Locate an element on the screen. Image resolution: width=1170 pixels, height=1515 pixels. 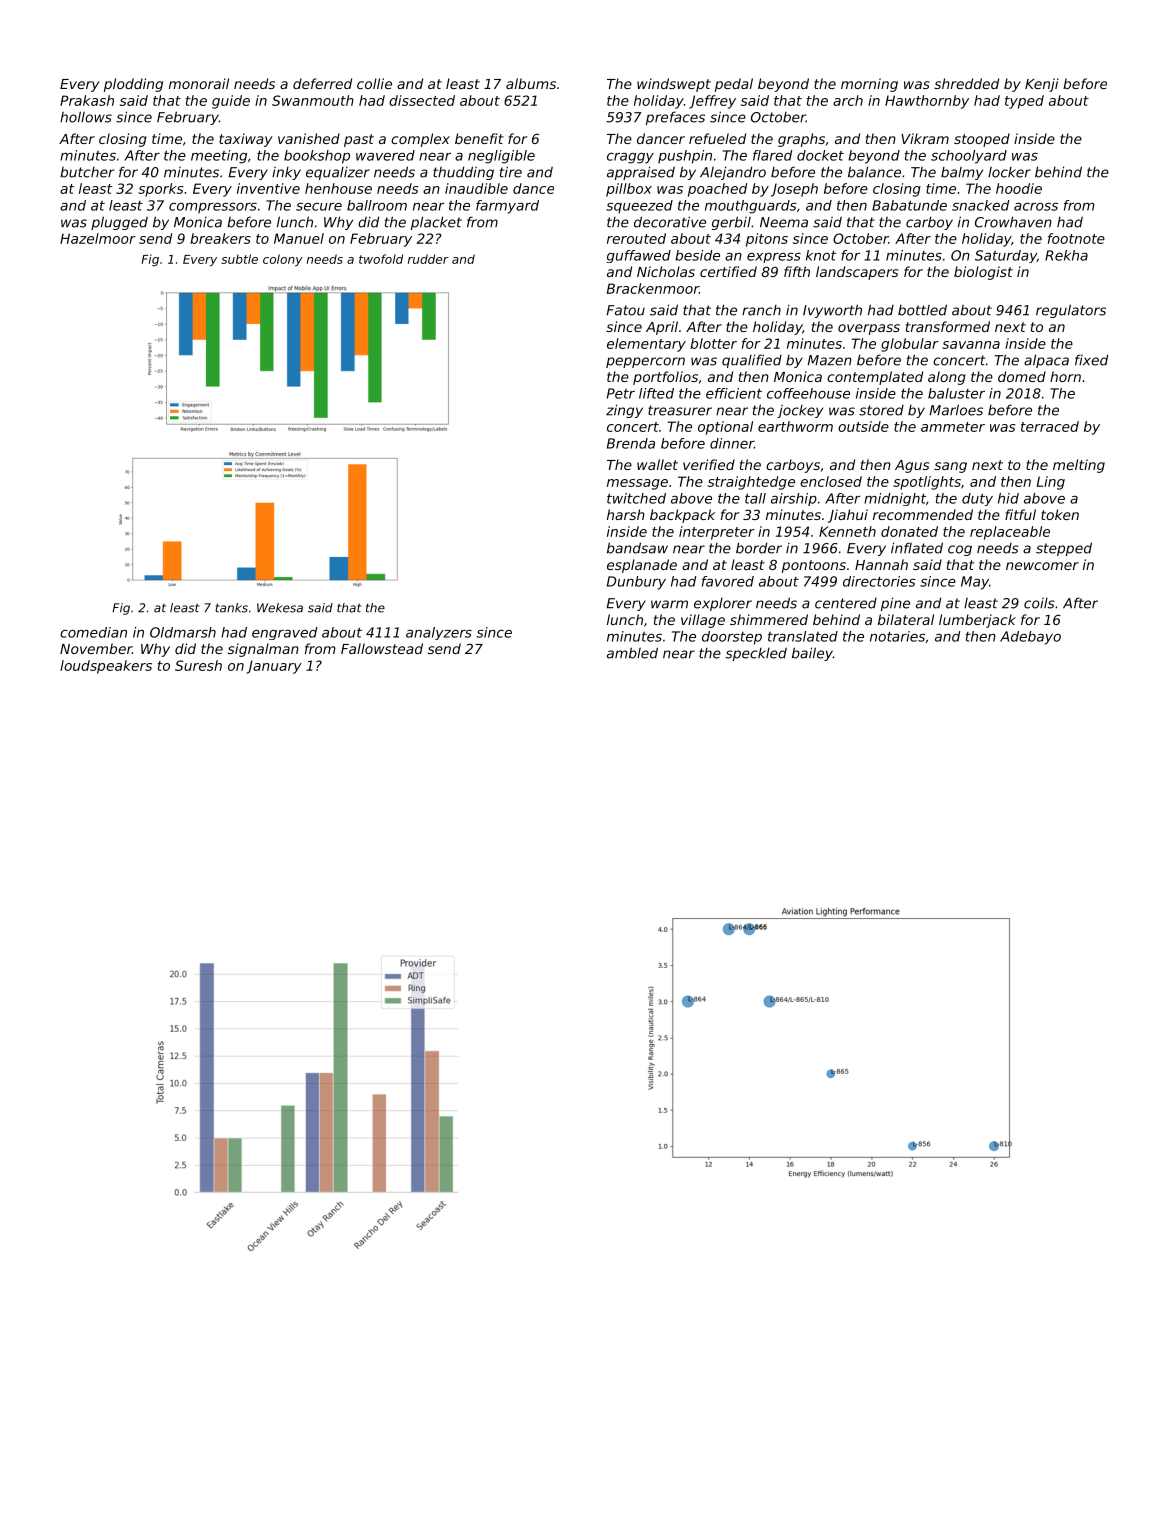
contemplated is located at coordinates (875, 378).
